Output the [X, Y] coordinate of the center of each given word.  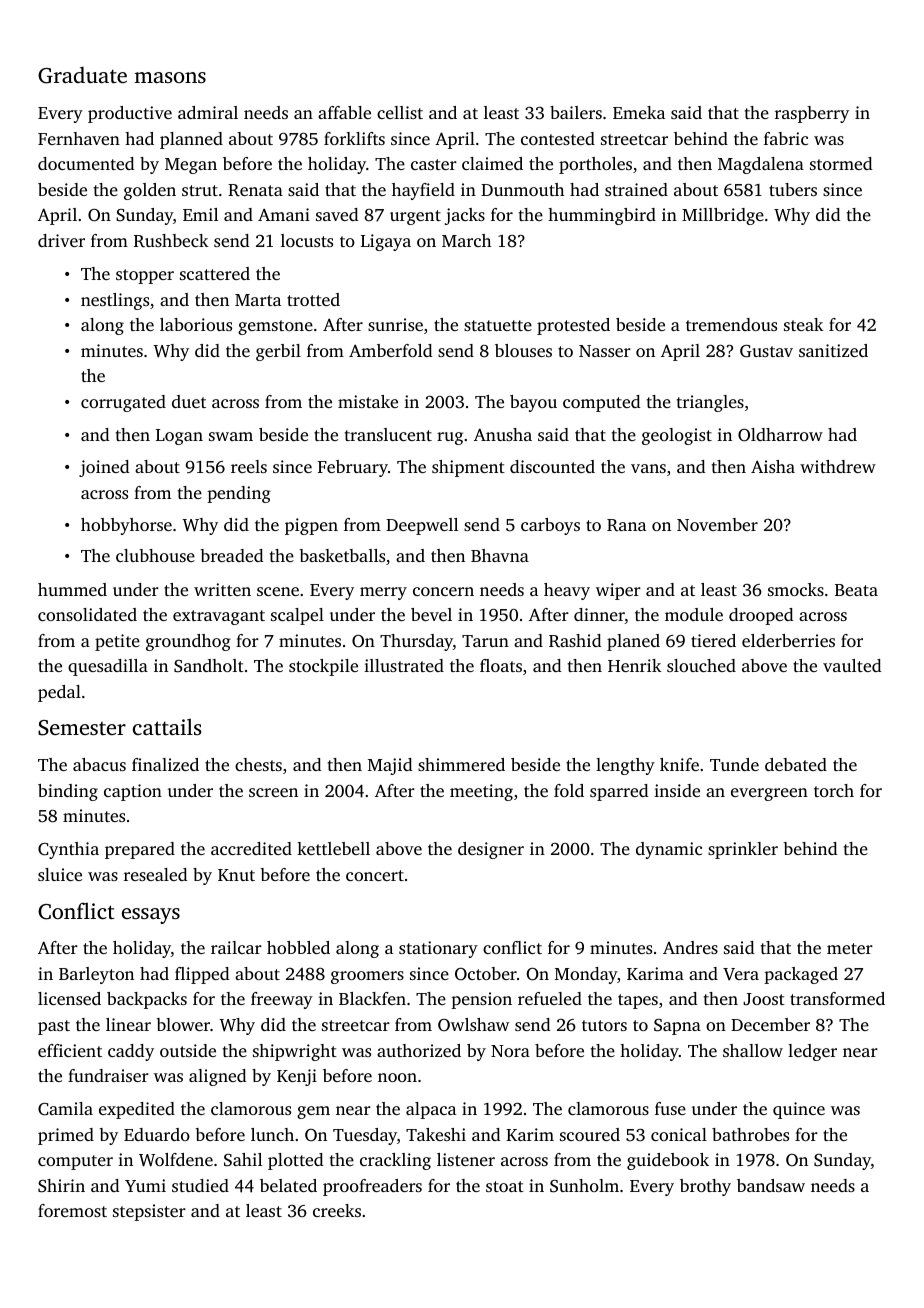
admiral [208, 112]
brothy [705, 1187]
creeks [337, 1210]
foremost [72, 1210]
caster [434, 164]
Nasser [605, 351]
